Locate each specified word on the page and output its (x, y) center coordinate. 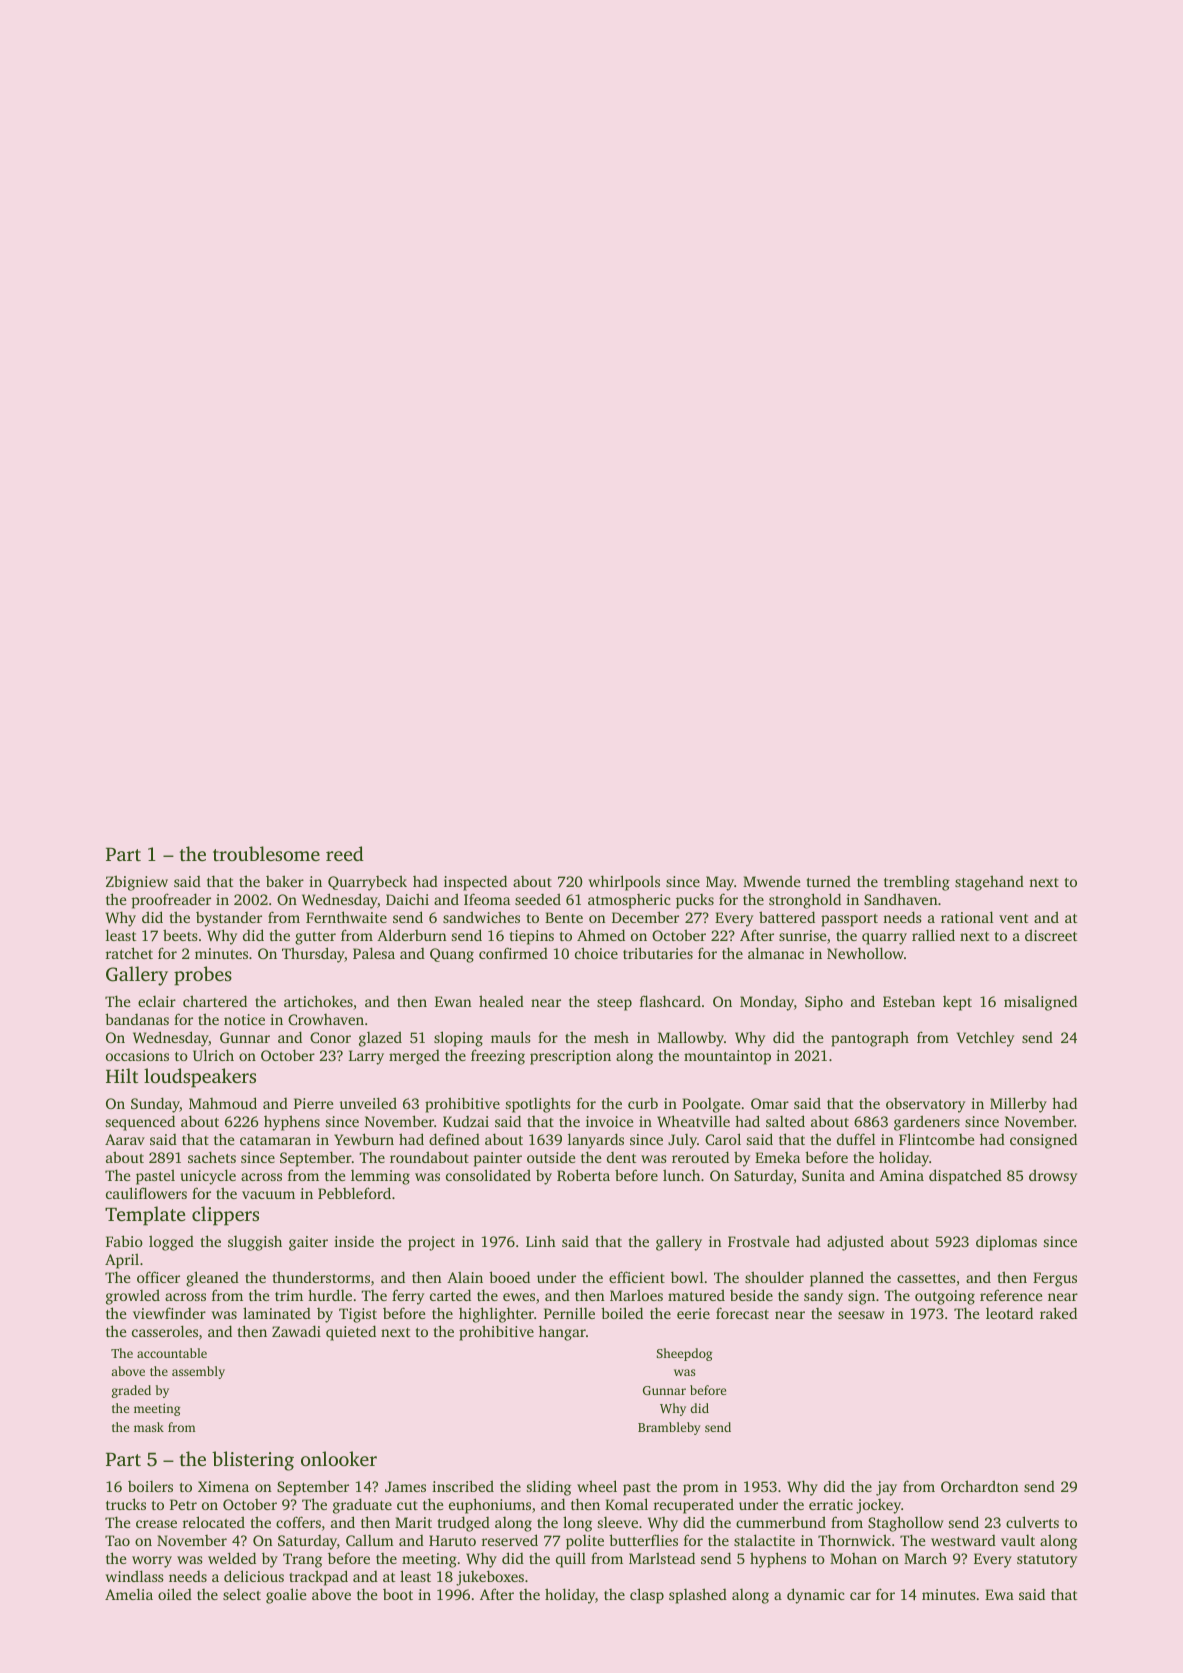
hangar (562, 1333)
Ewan (453, 1001)
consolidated (488, 1175)
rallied (933, 935)
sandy (823, 1297)
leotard (1009, 1313)
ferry (408, 1297)
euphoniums (490, 1506)
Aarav (125, 1139)
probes (203, 976)
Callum (370, 1540)
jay (886, 1488)
